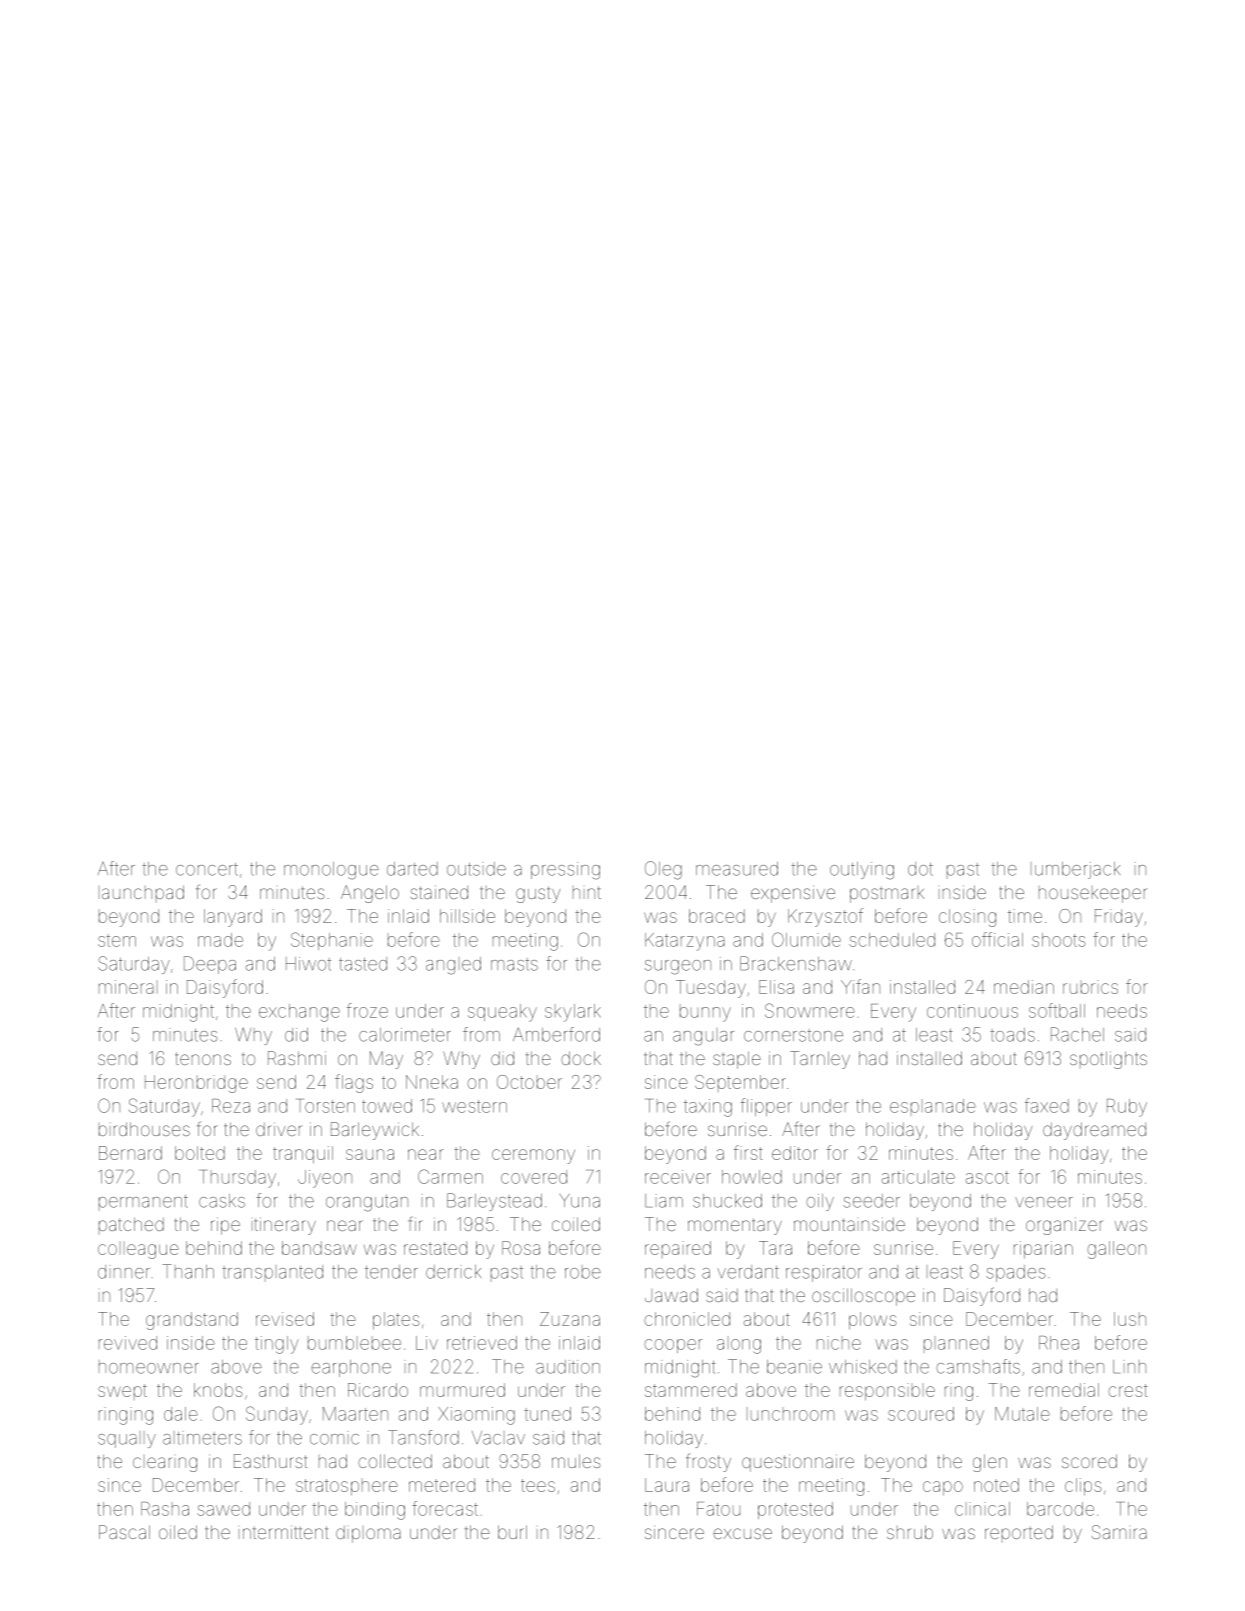  What do you see at coordinates (319, 1248) in the screenshot?
I see `bandsaw` at bounding box center [319, 1248].
